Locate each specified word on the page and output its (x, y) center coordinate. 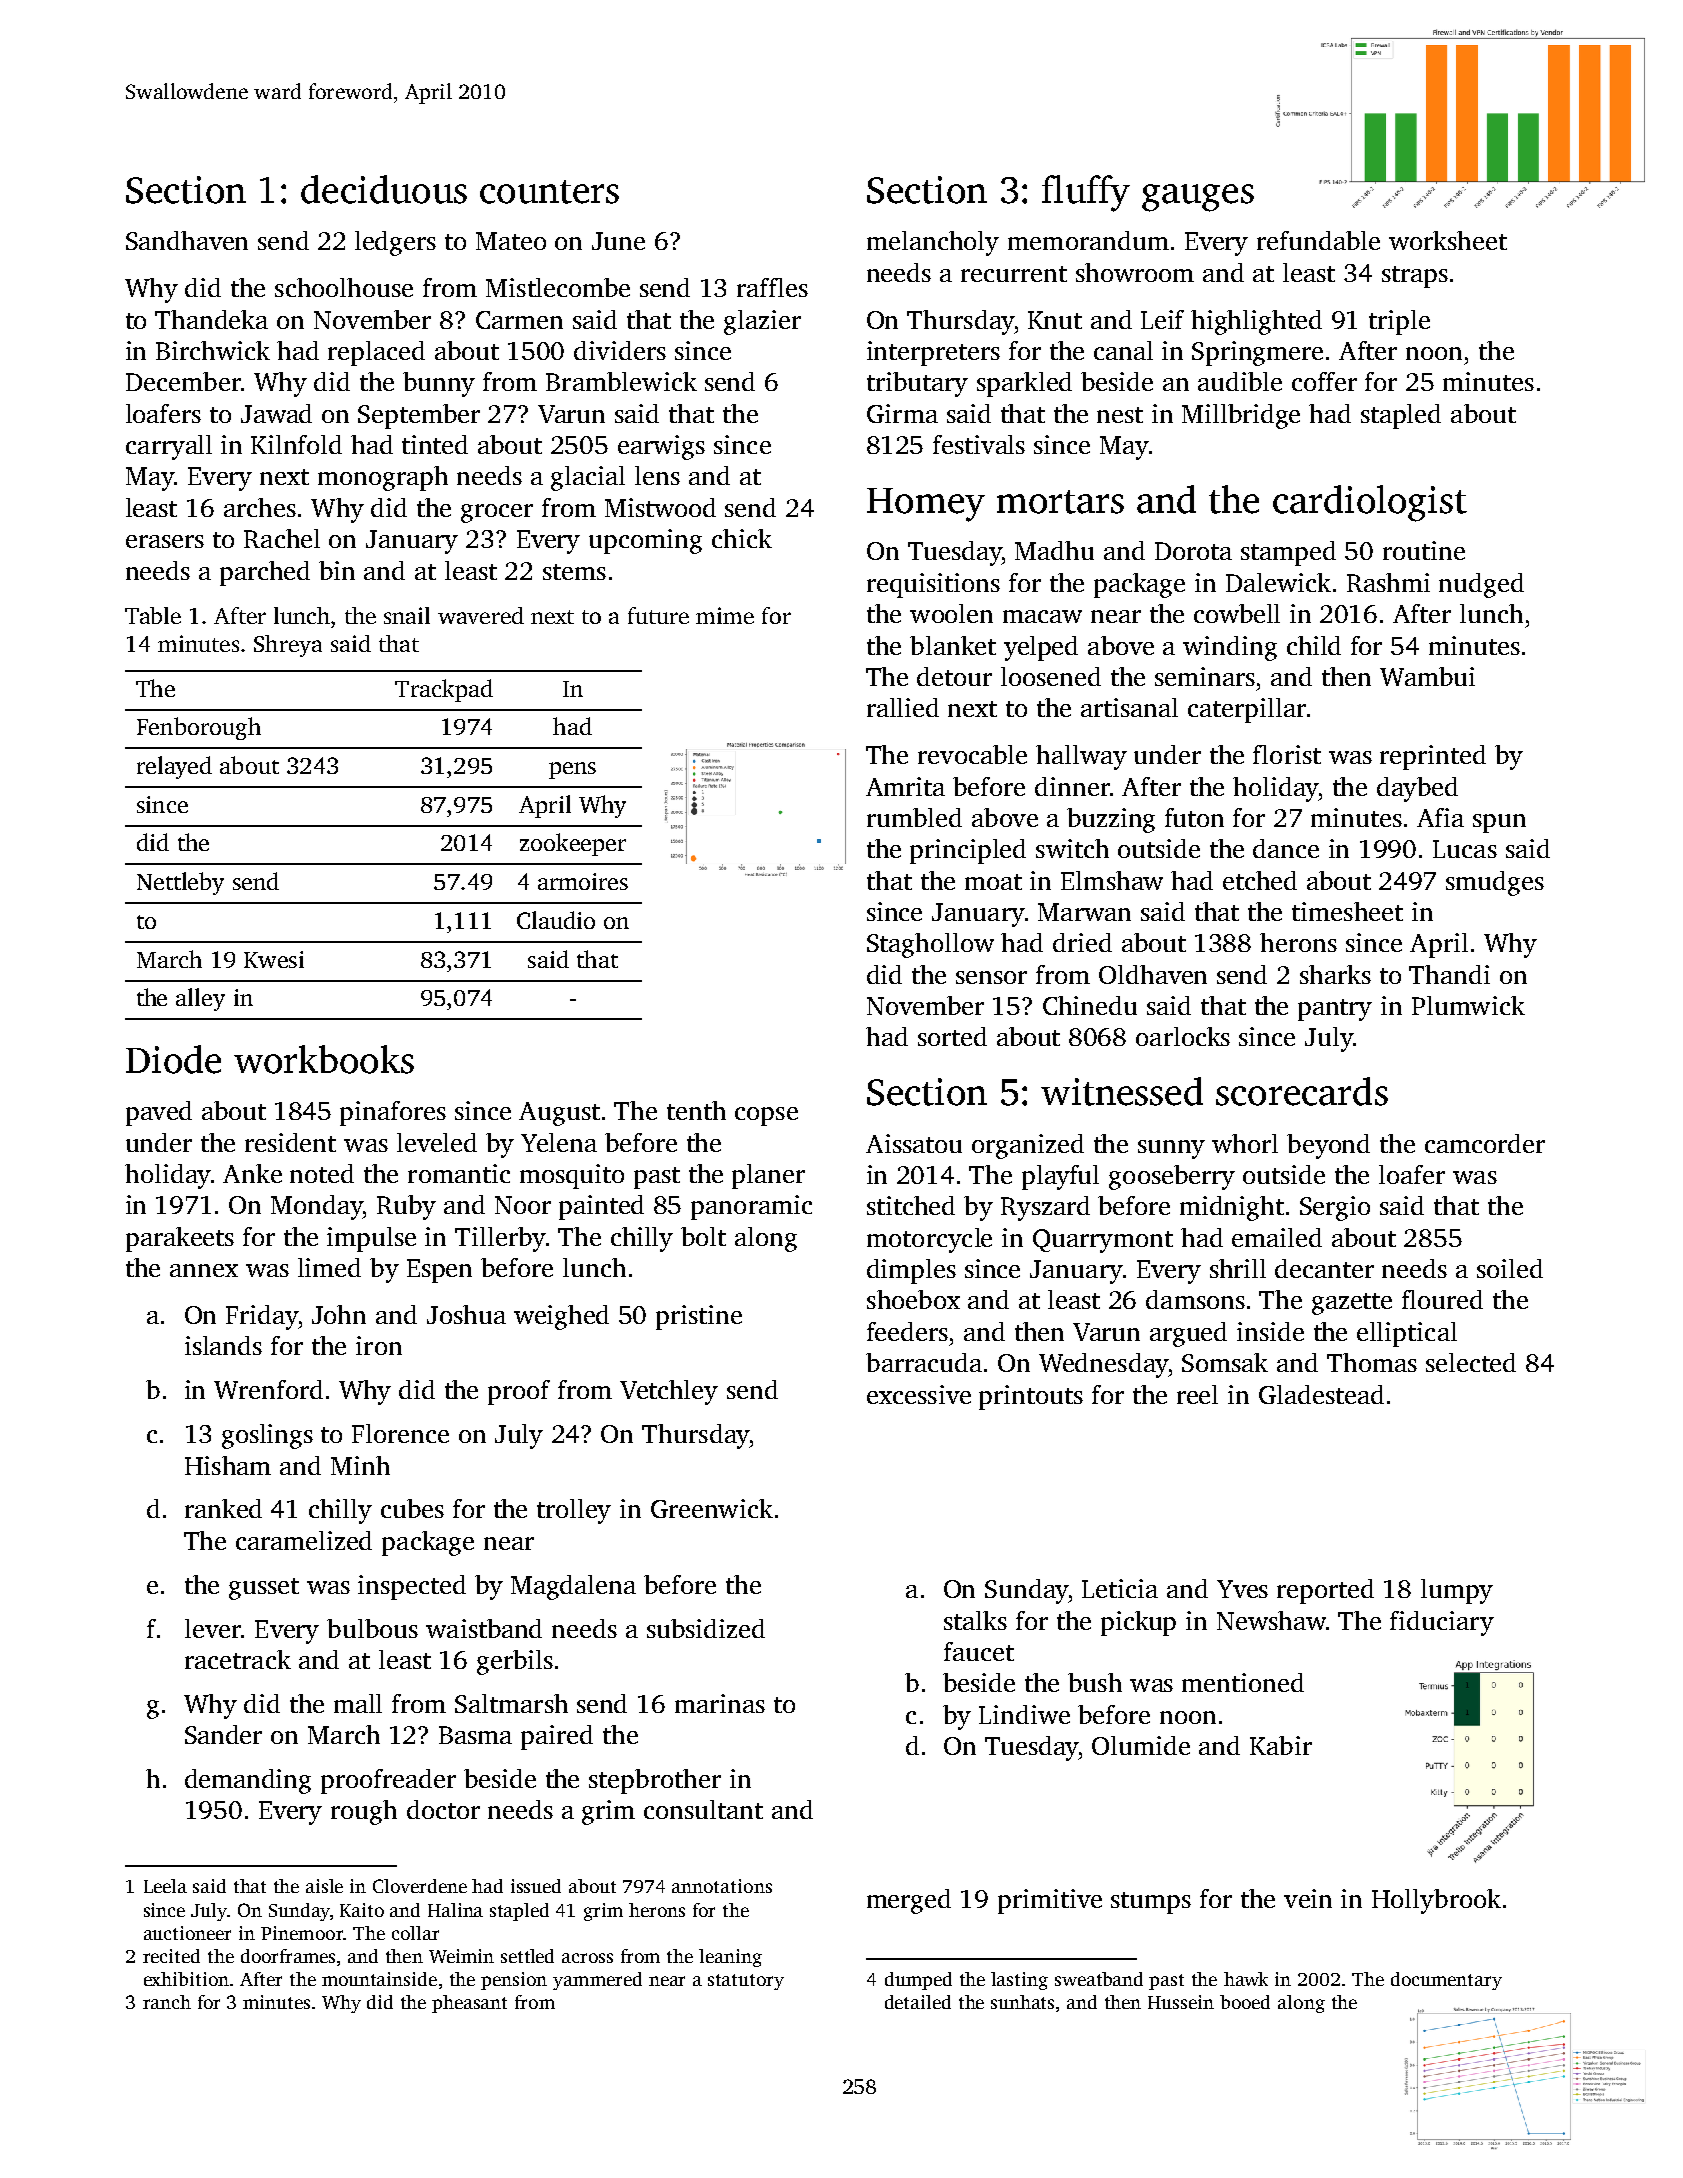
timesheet (1347, 911)
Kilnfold (296, 444)
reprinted (1433, 757)
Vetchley (669, 1392)
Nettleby (180, 883)
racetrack (238, 1659)
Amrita (905, 786)
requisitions (933, 585)
